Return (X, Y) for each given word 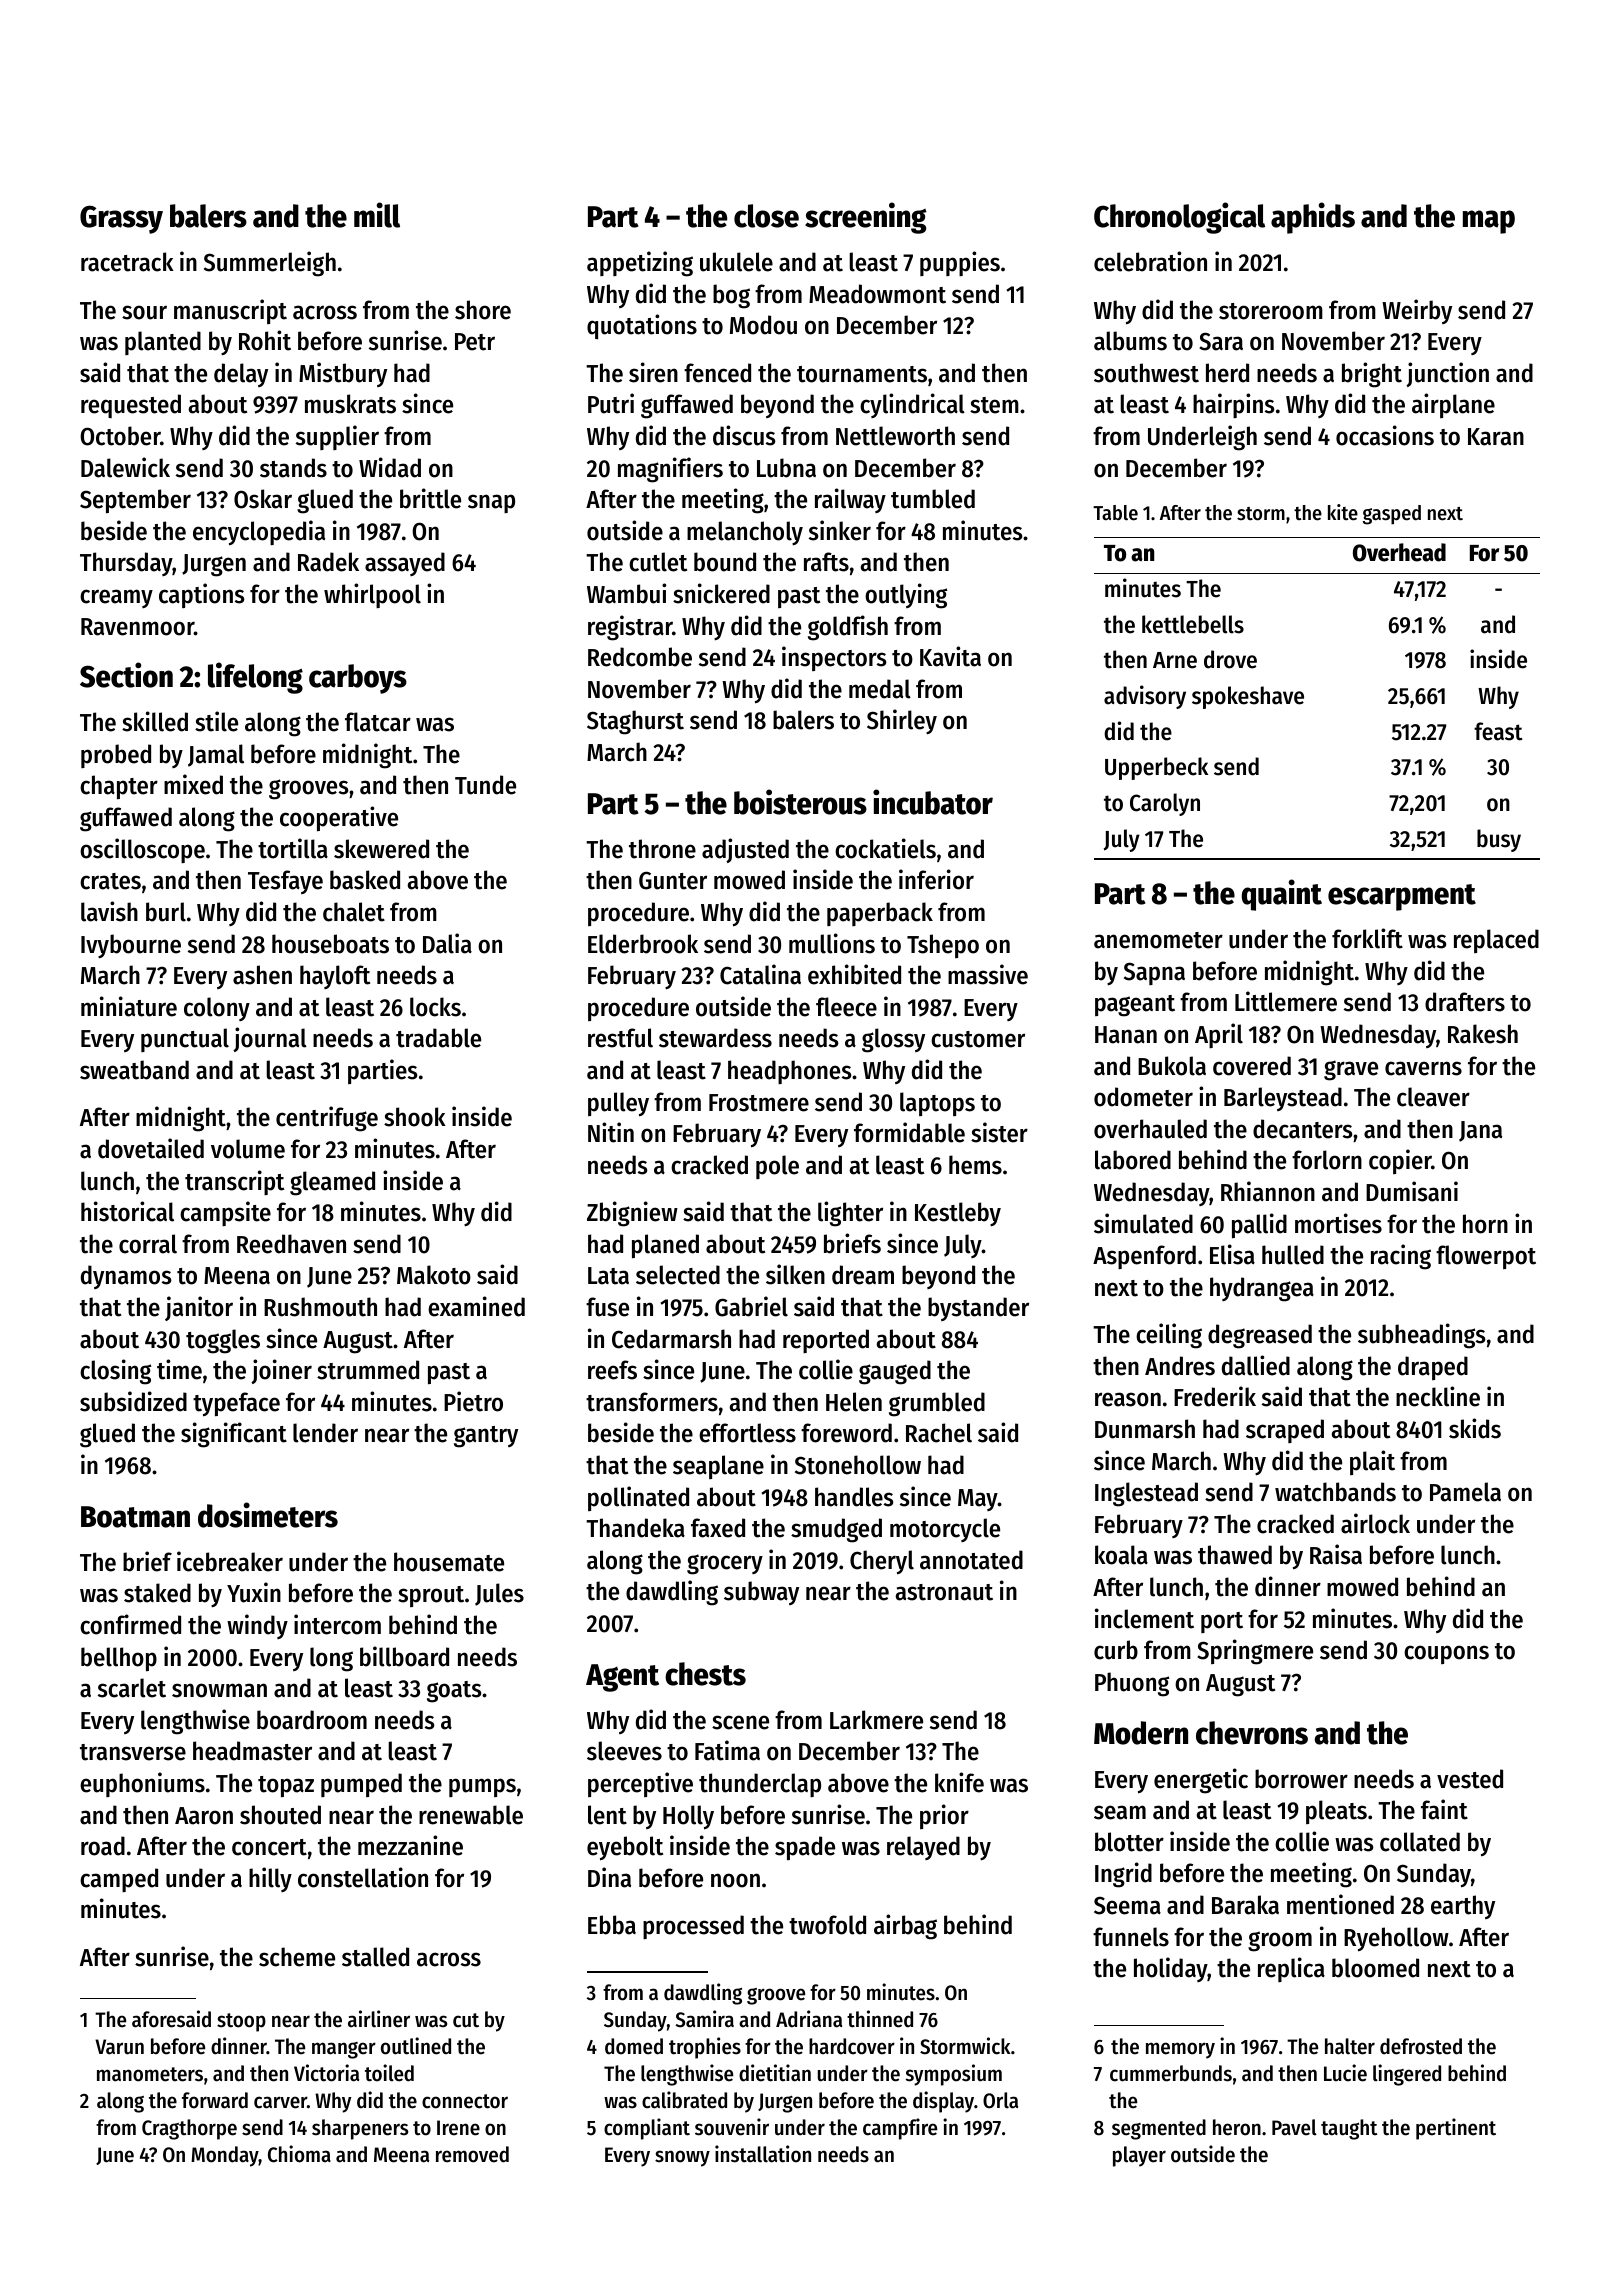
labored (1133, 1160)
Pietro (473, 1401)
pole (777, 1167)
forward (215, 2100)
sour (144, 312)
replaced (1496, 941)
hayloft (335, 977)
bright (1372, 375)
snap (491, 503)
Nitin (611, 1132)
